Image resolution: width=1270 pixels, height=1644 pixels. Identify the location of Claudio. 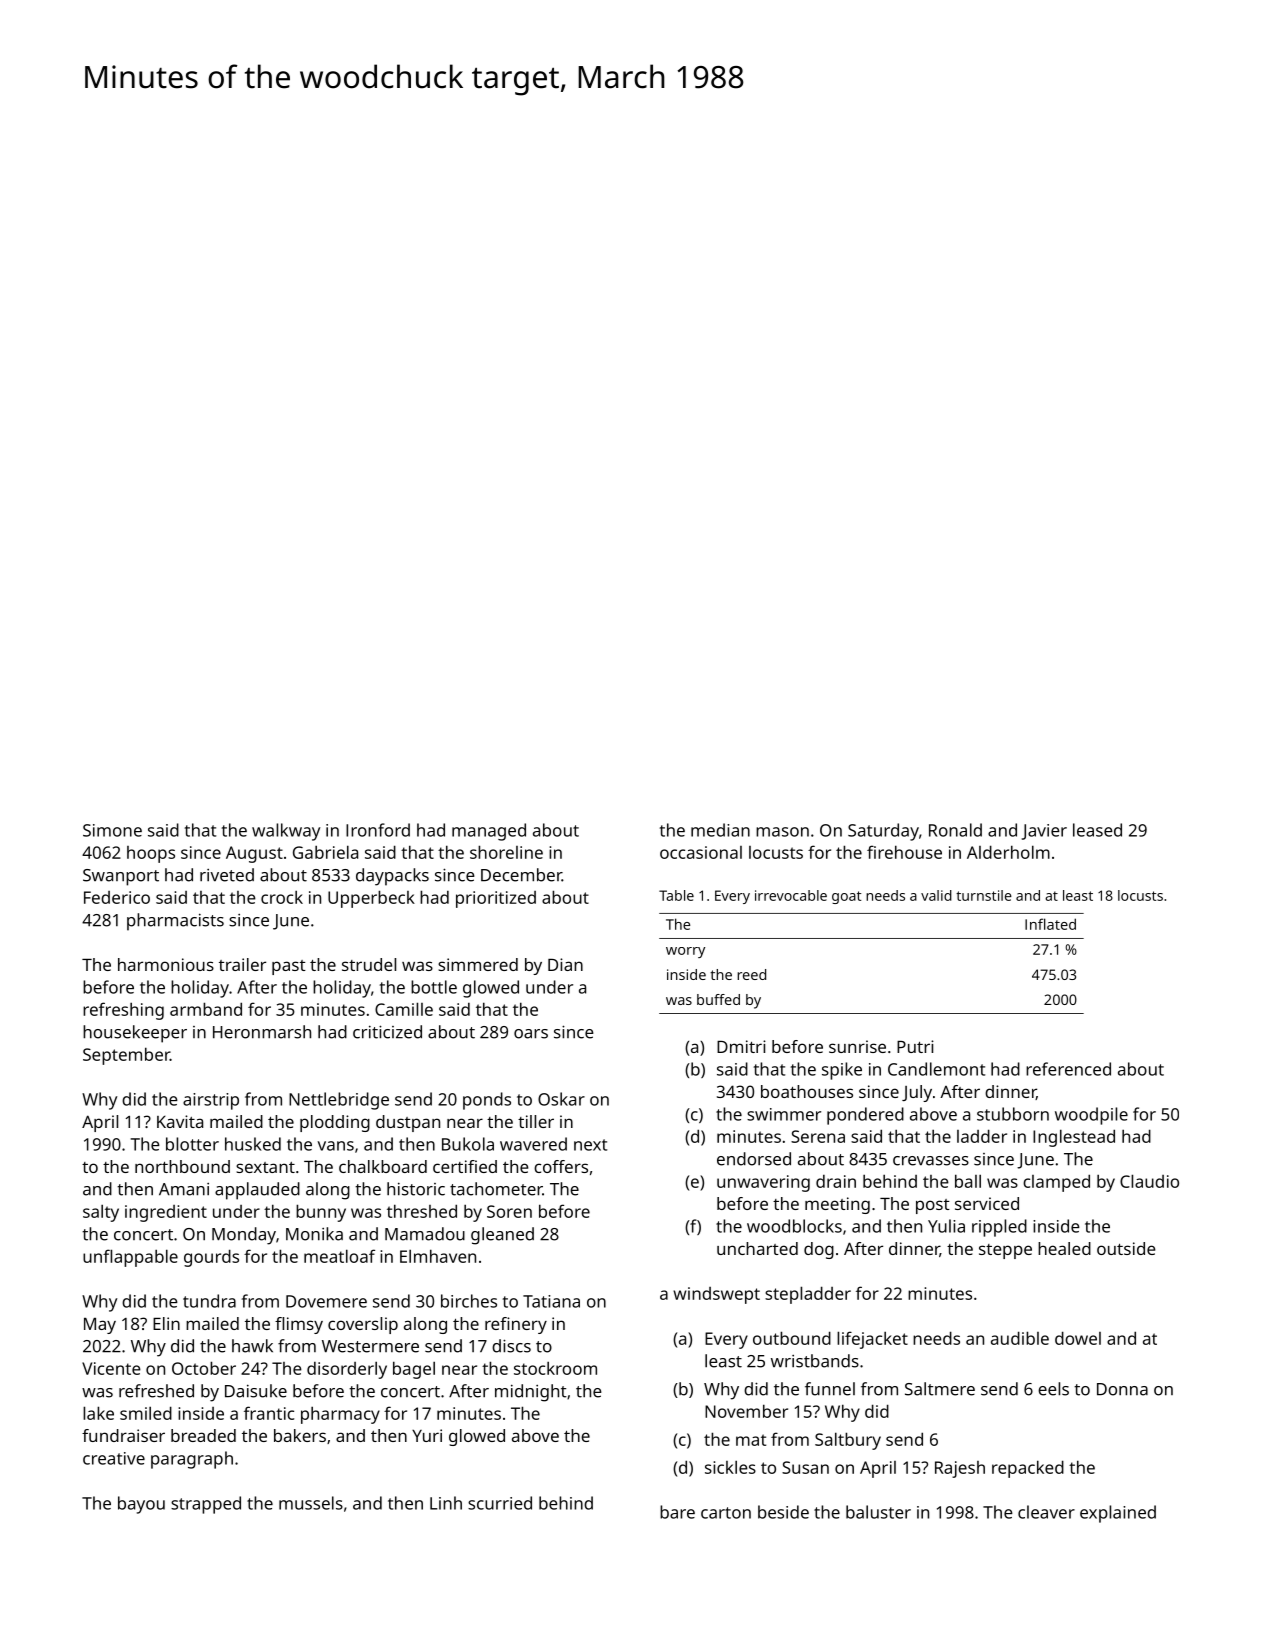
(1149, 1181).
